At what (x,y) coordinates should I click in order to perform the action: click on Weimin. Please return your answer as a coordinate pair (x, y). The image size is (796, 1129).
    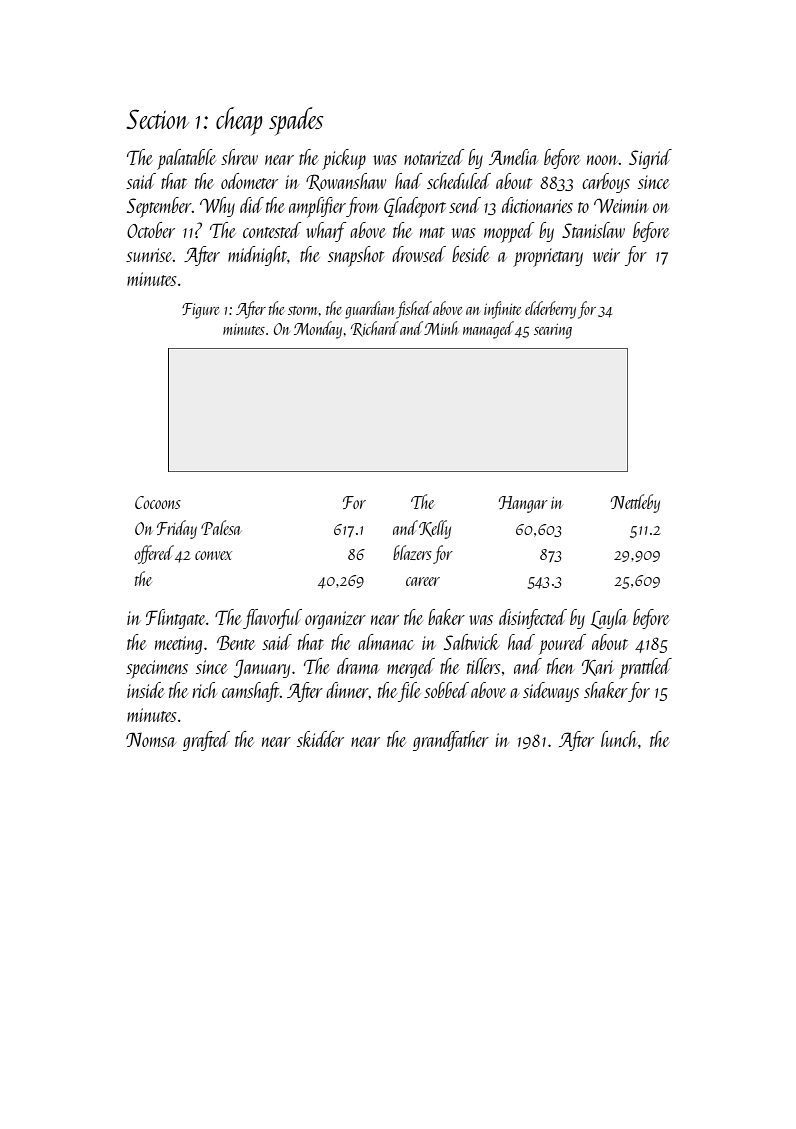
    Looking at the image, I should click on (621, 205).
